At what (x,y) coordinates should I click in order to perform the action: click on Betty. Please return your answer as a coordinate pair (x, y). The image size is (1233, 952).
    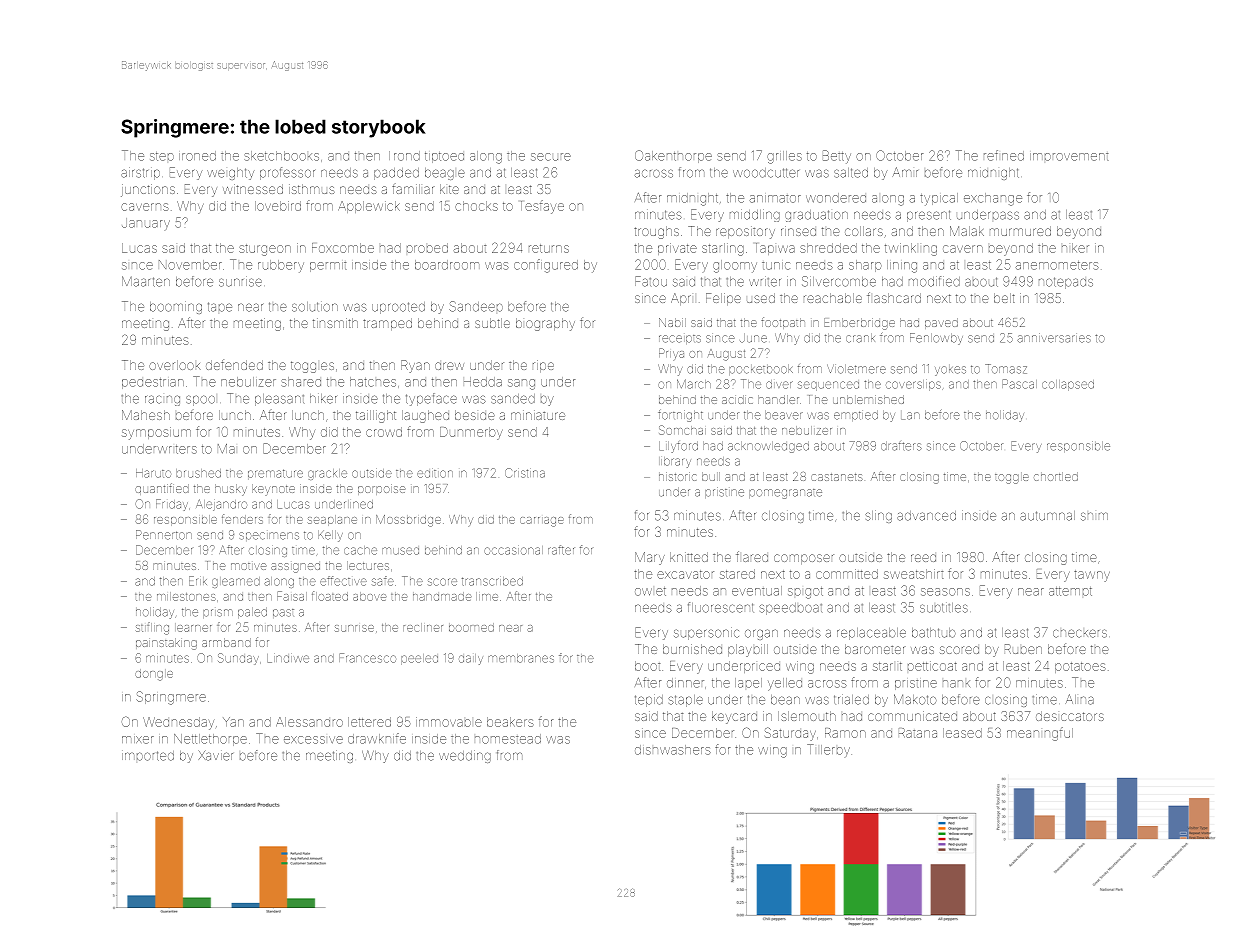
    Looking at the image, I should click on (837, 157).
